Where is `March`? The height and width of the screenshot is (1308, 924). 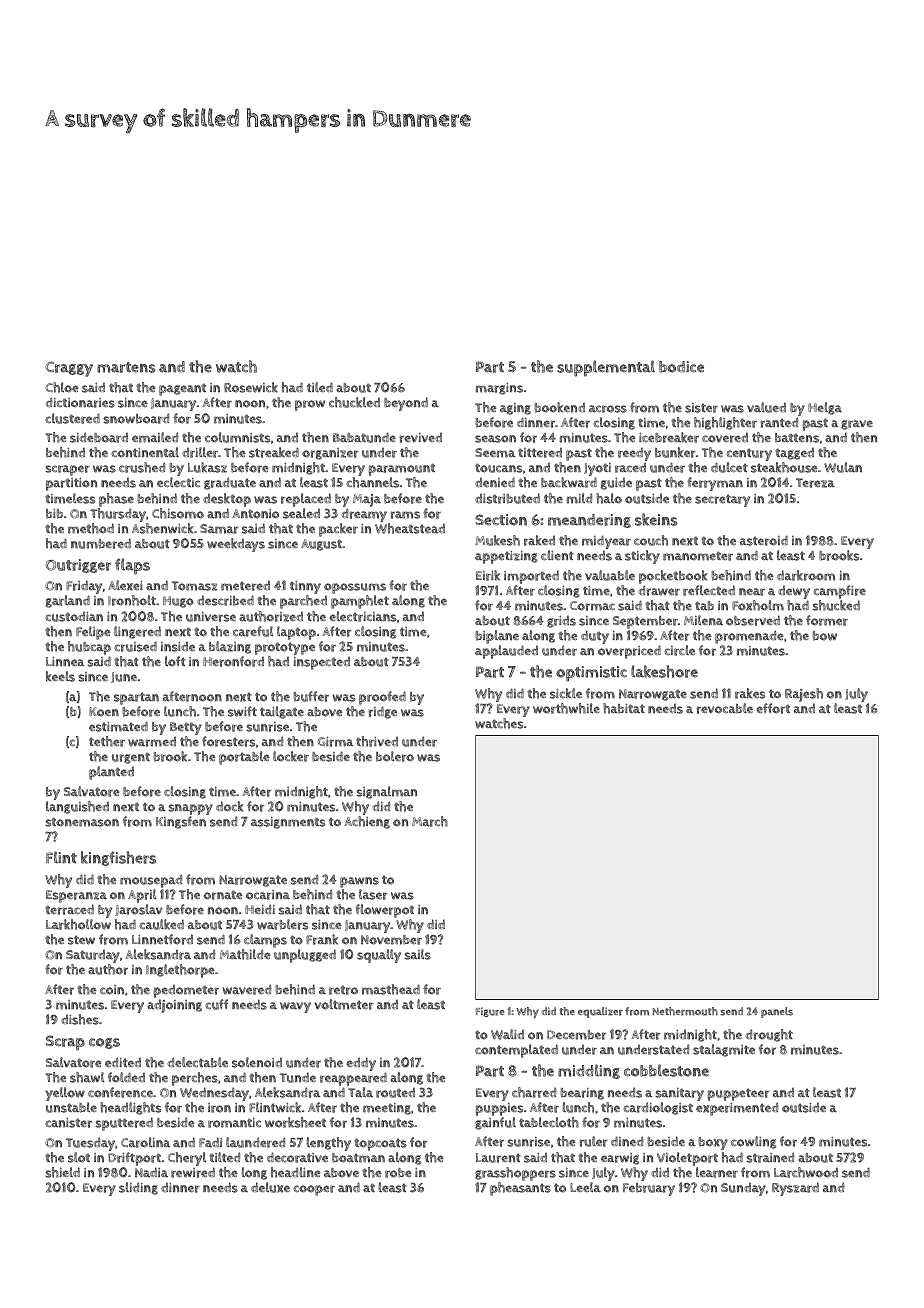
March is located at coordinates (430, 821).
